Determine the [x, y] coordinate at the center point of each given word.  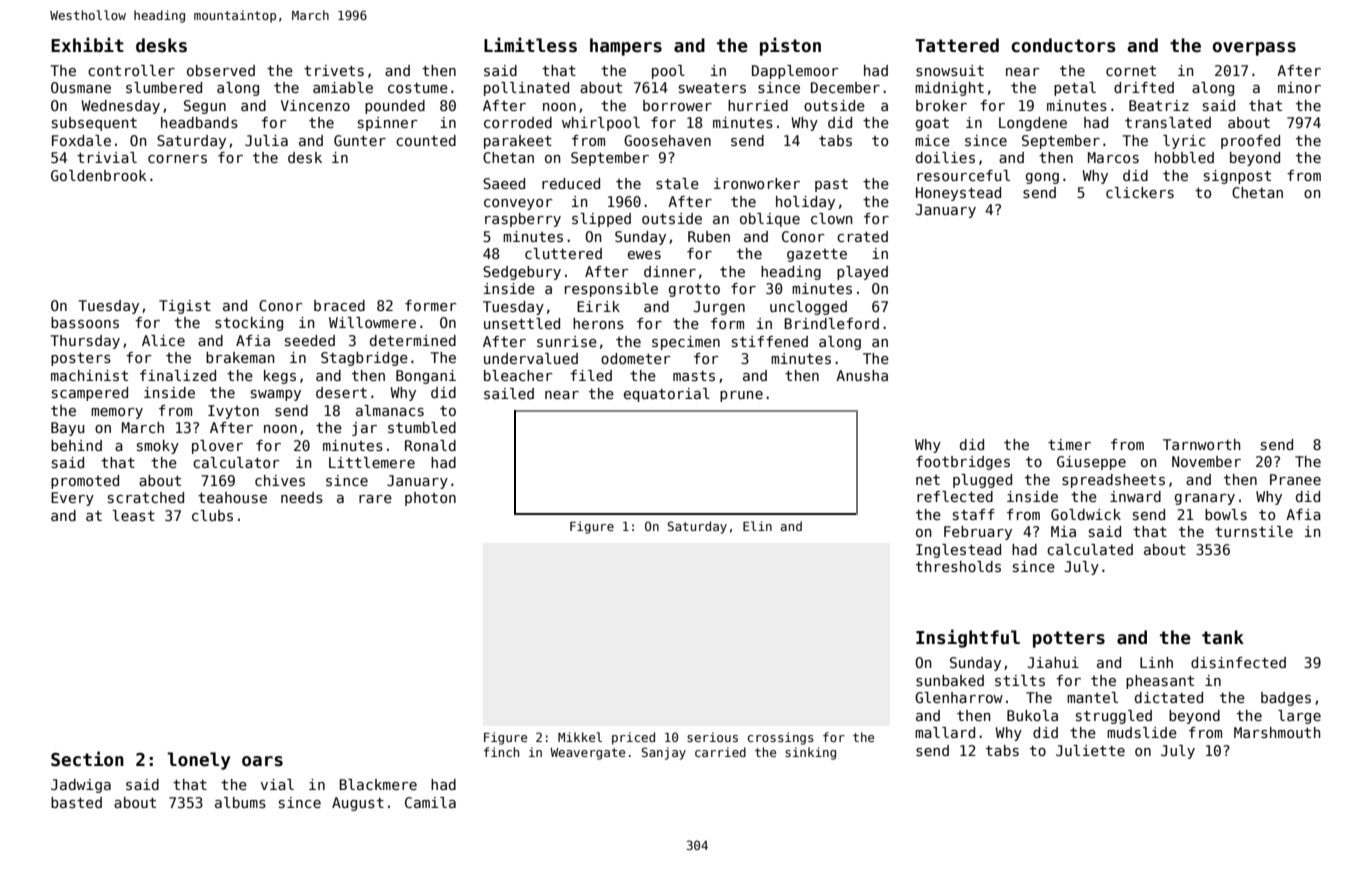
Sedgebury [522, 273]
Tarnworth [1202, 444]
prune [741, 396]
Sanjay [664, 753]
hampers [626, 47]
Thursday [85, 342]
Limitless [530, 45]
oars [262, 761]
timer [1069, 444]
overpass [1254, 49]
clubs [212, 515]
